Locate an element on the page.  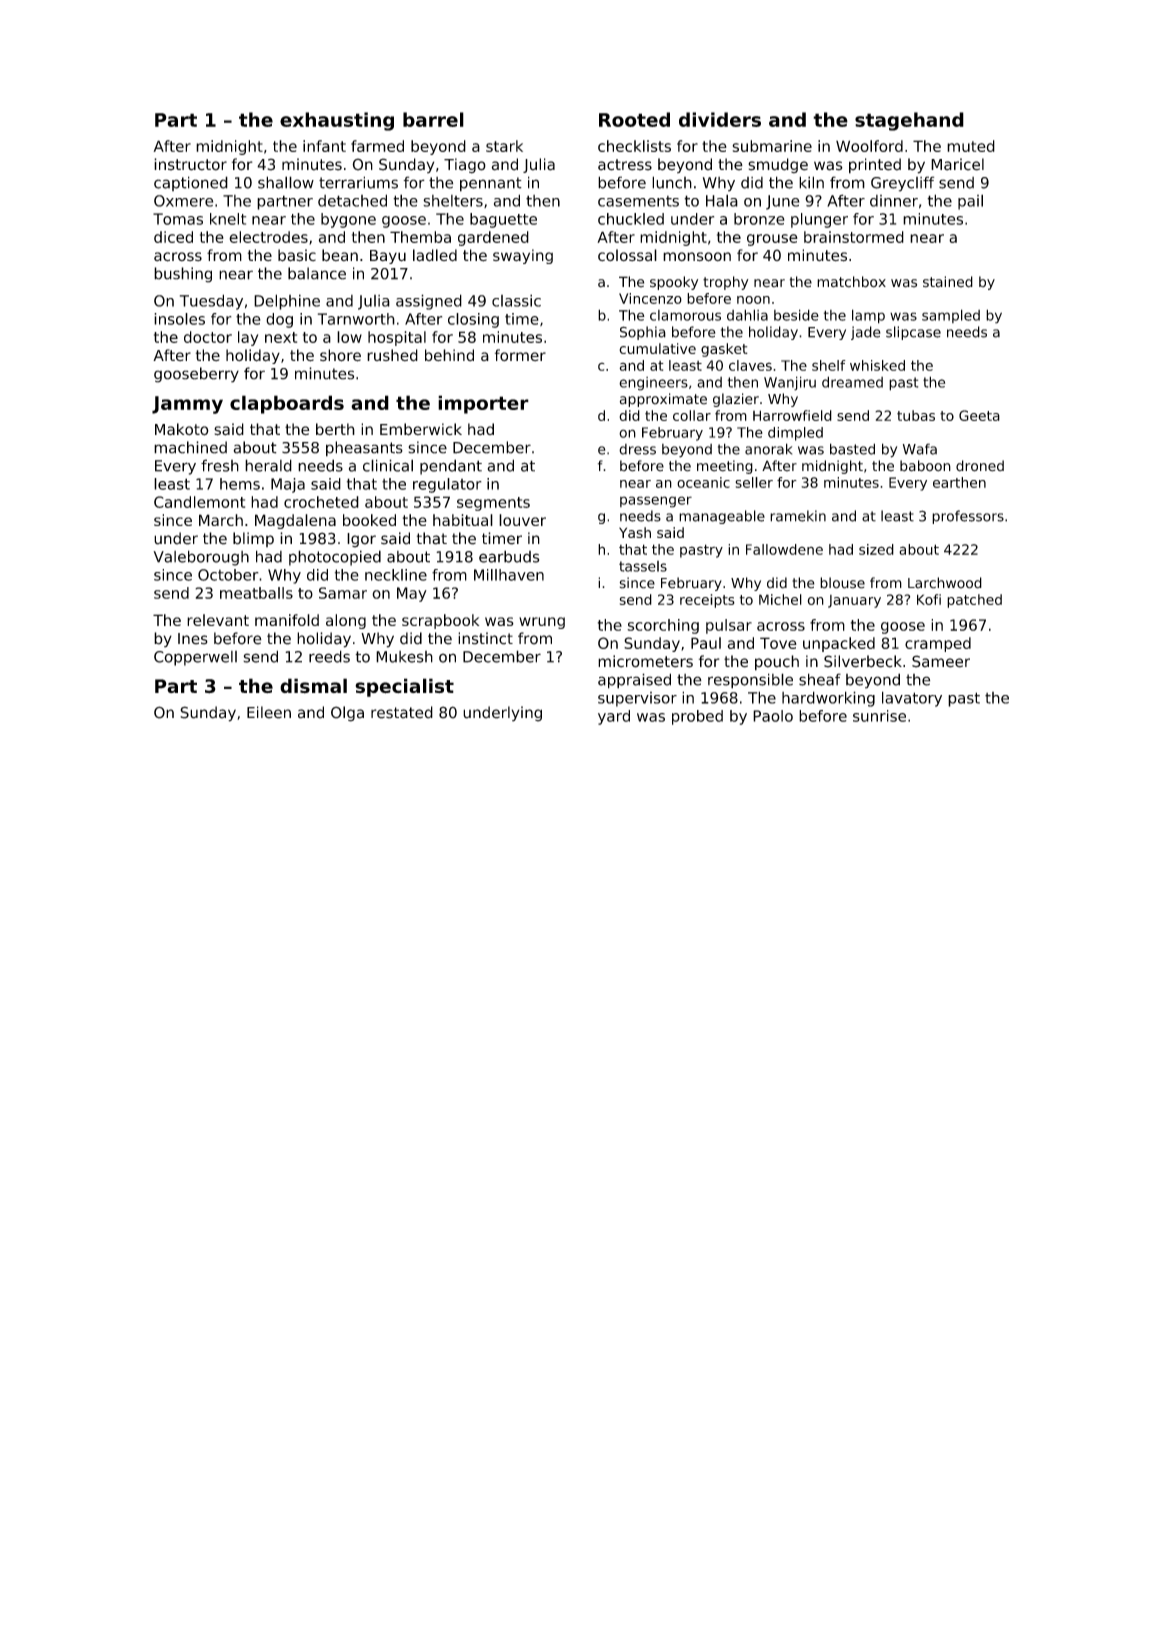
Tuesday is located at coordinates (211, 302).
